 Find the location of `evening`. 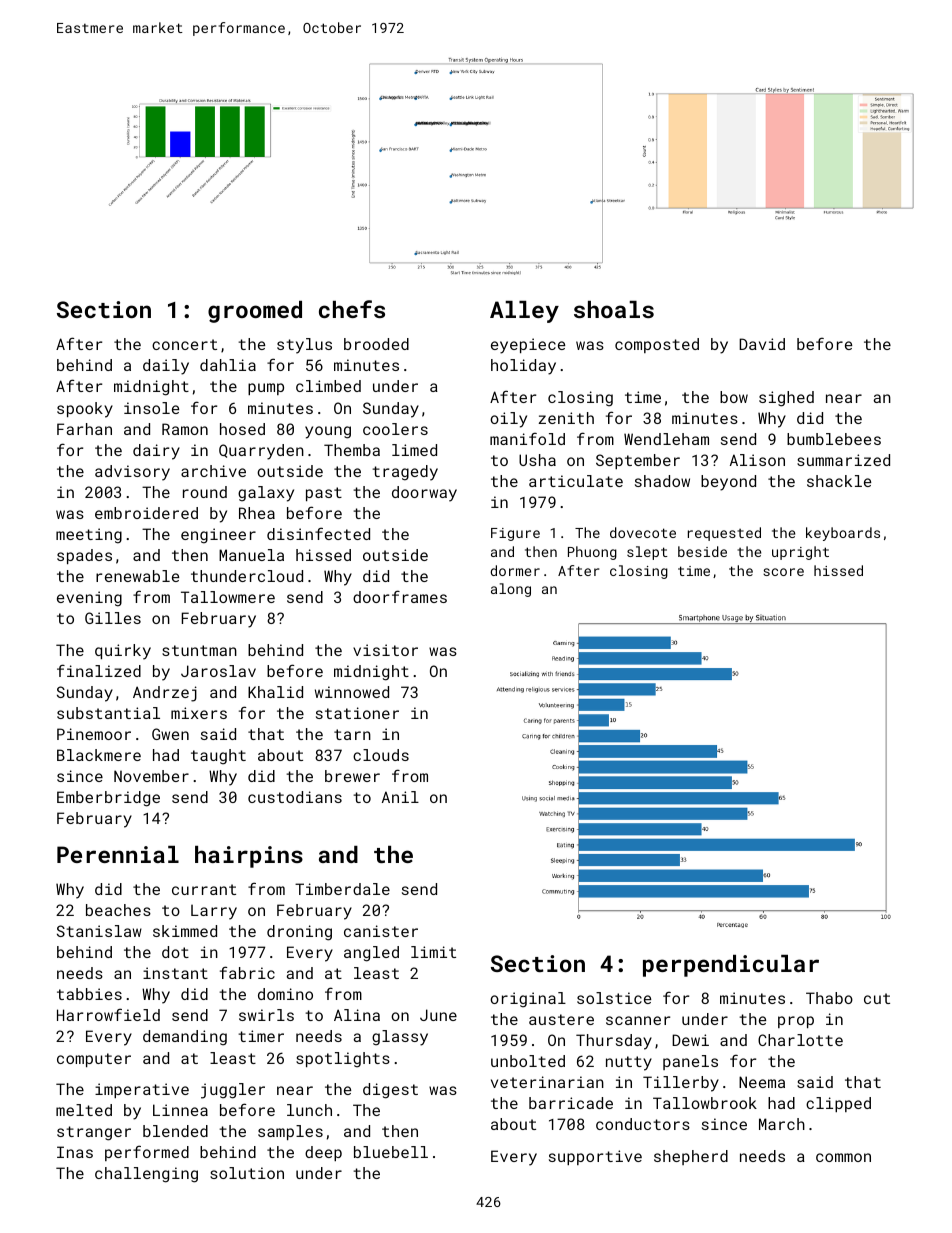

evening is located at coordinates (89, 599).
